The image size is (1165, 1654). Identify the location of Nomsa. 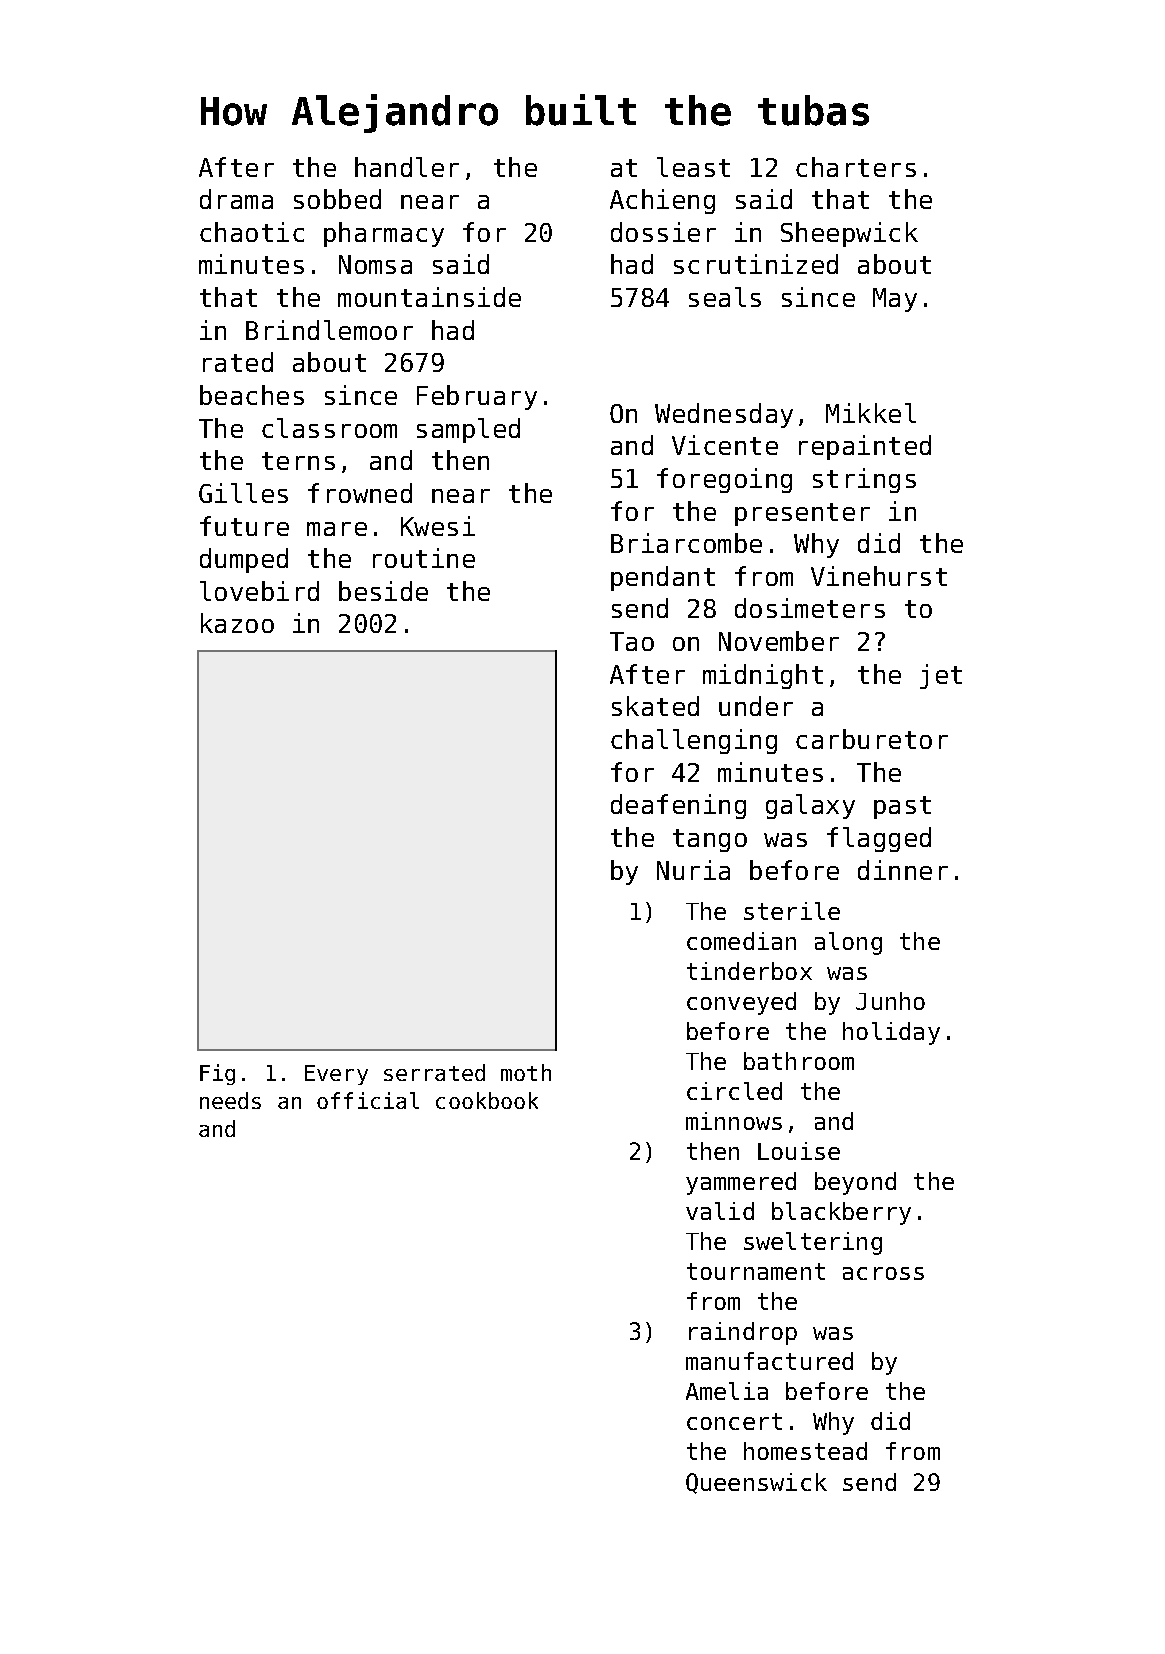
(375, 264).
